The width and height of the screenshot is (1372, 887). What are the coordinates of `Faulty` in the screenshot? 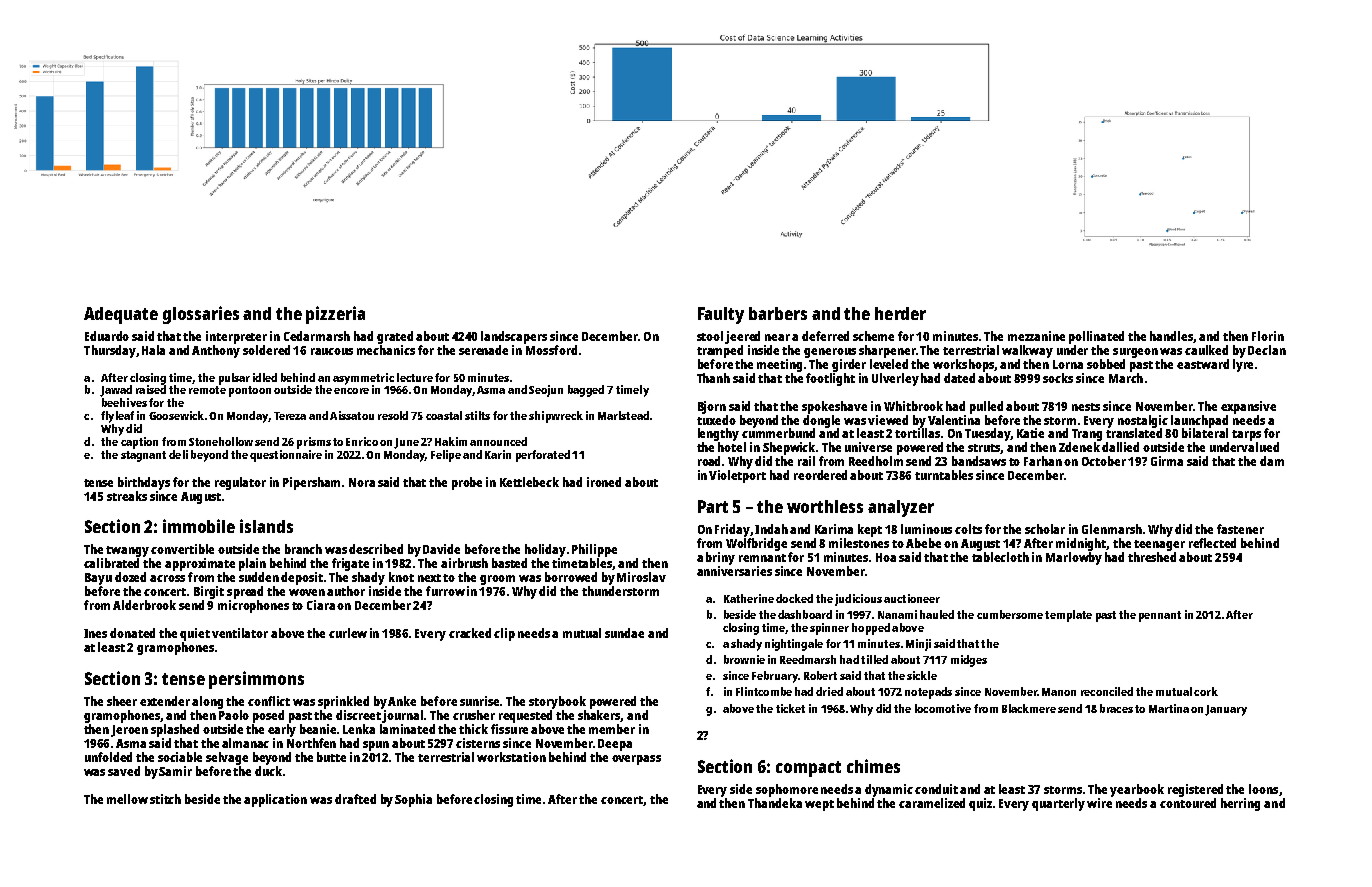 It's located at (721, 315).
